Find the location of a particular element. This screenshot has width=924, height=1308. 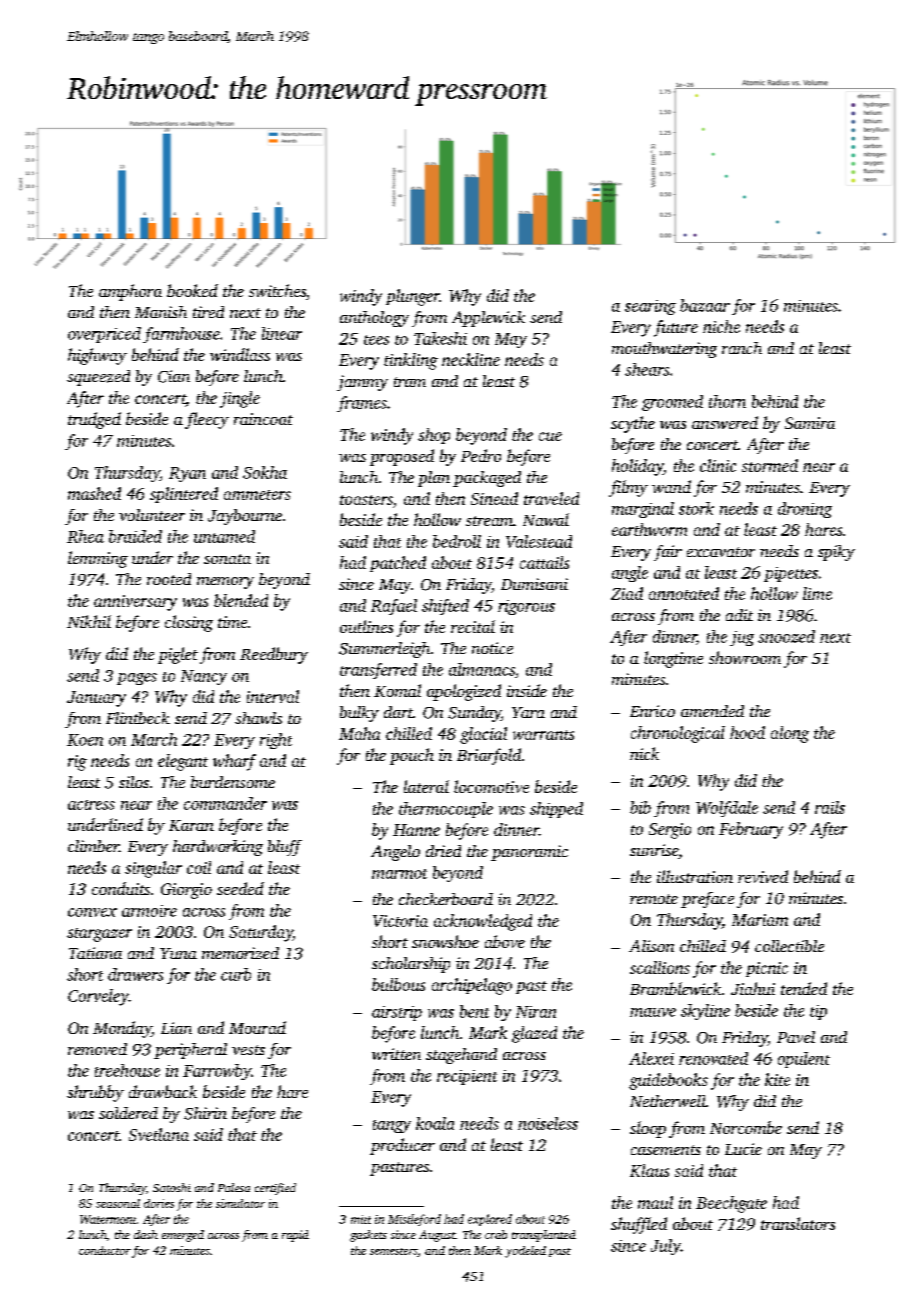

amphora is located at coordinates (130, 292).
